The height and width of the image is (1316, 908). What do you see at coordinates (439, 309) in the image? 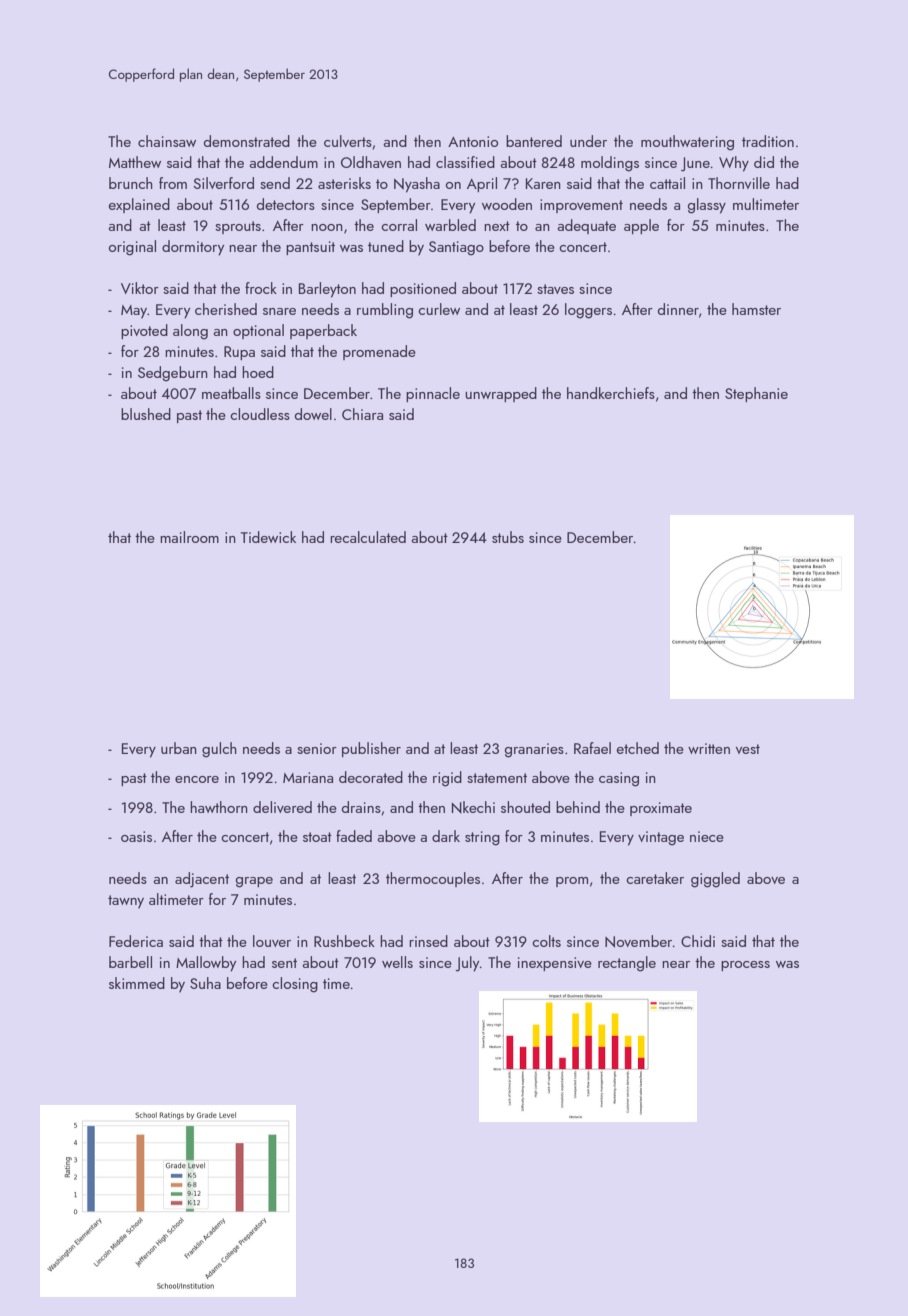
I see `curlew` at bounding box center [439, 309].
